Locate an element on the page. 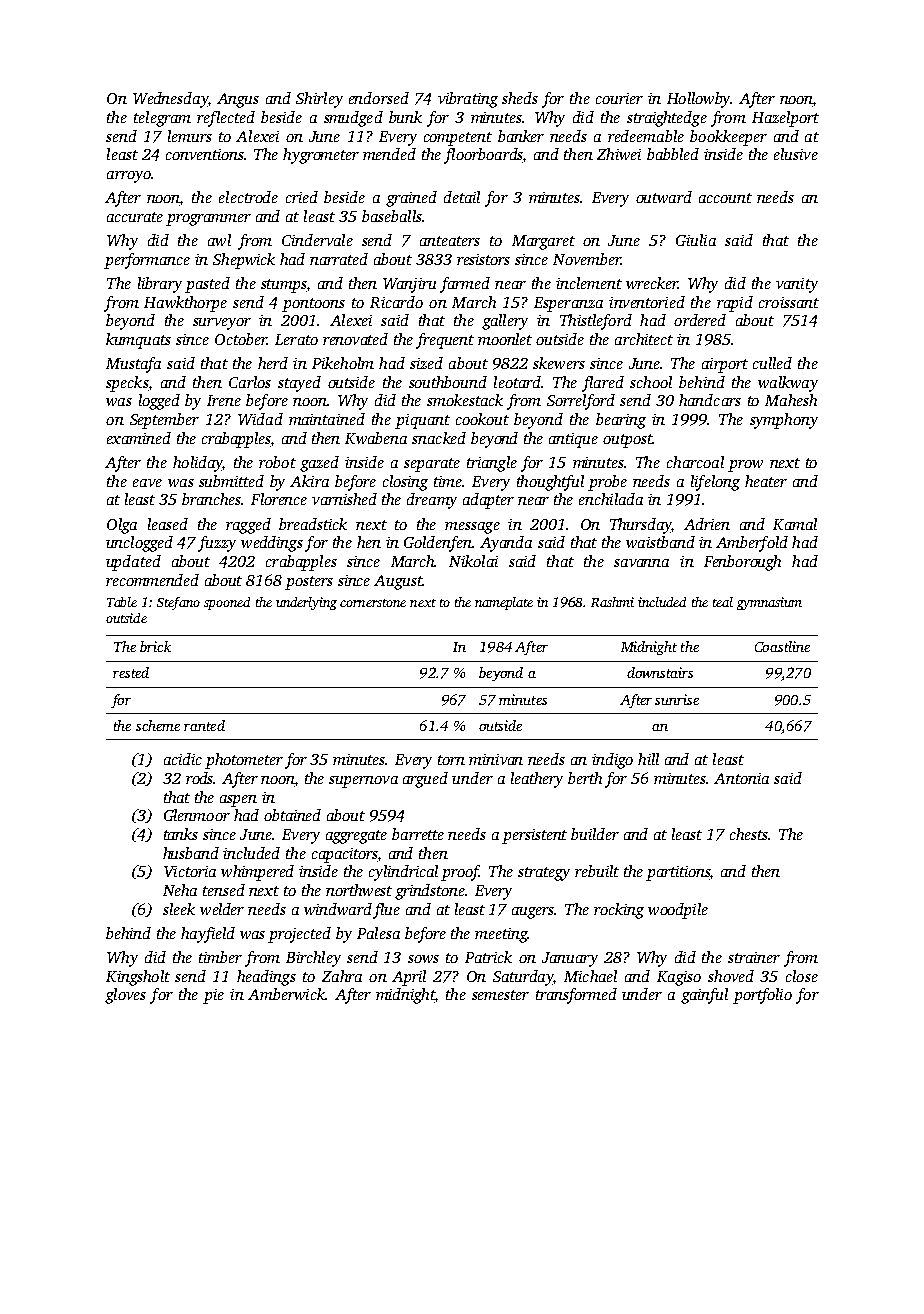  cornerstone is located at coordinates (373, 603).
